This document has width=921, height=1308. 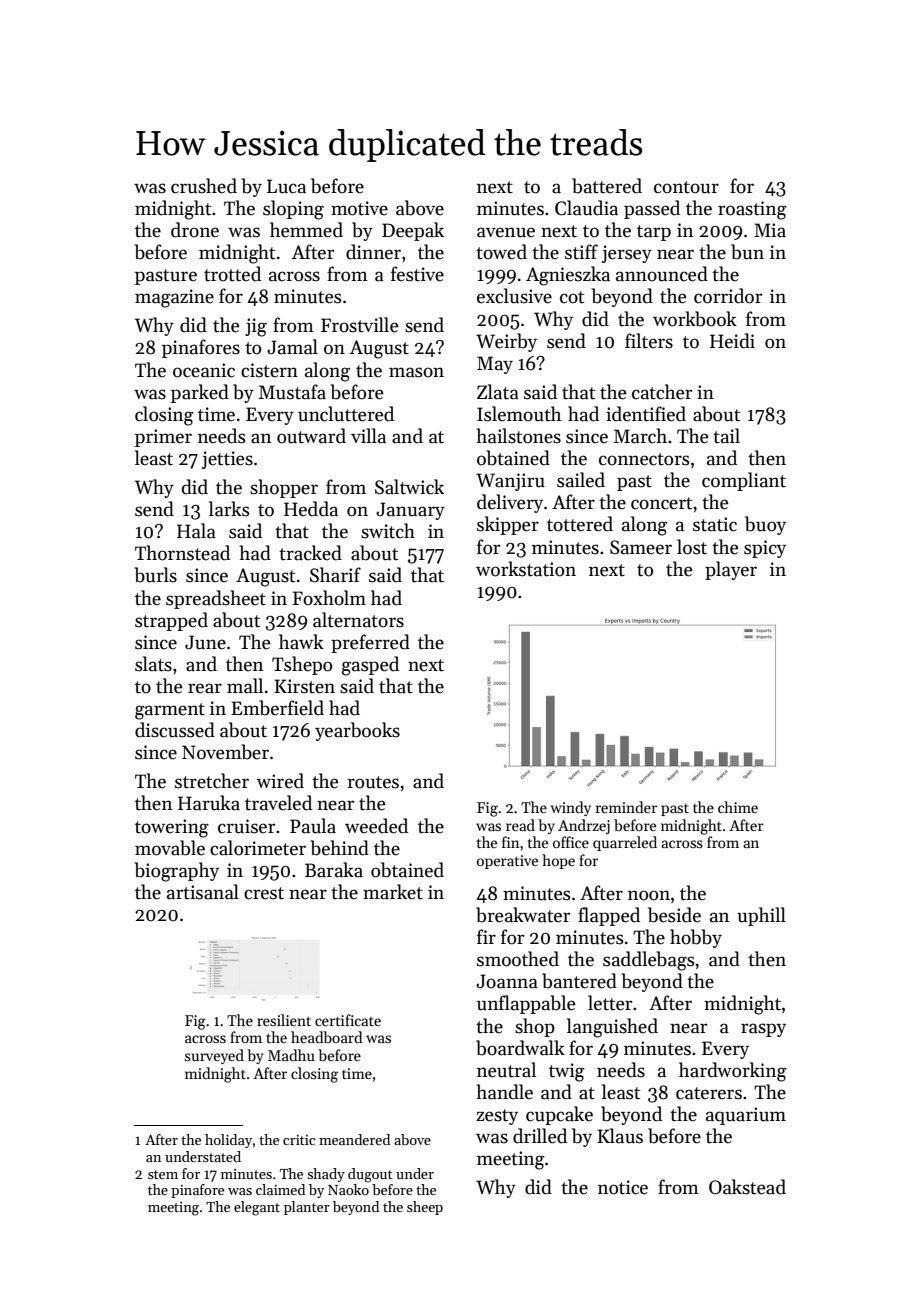 What do you see at coordinates (765, 525) in the document?
I see `buoy` at bounding box center [765, 525].
